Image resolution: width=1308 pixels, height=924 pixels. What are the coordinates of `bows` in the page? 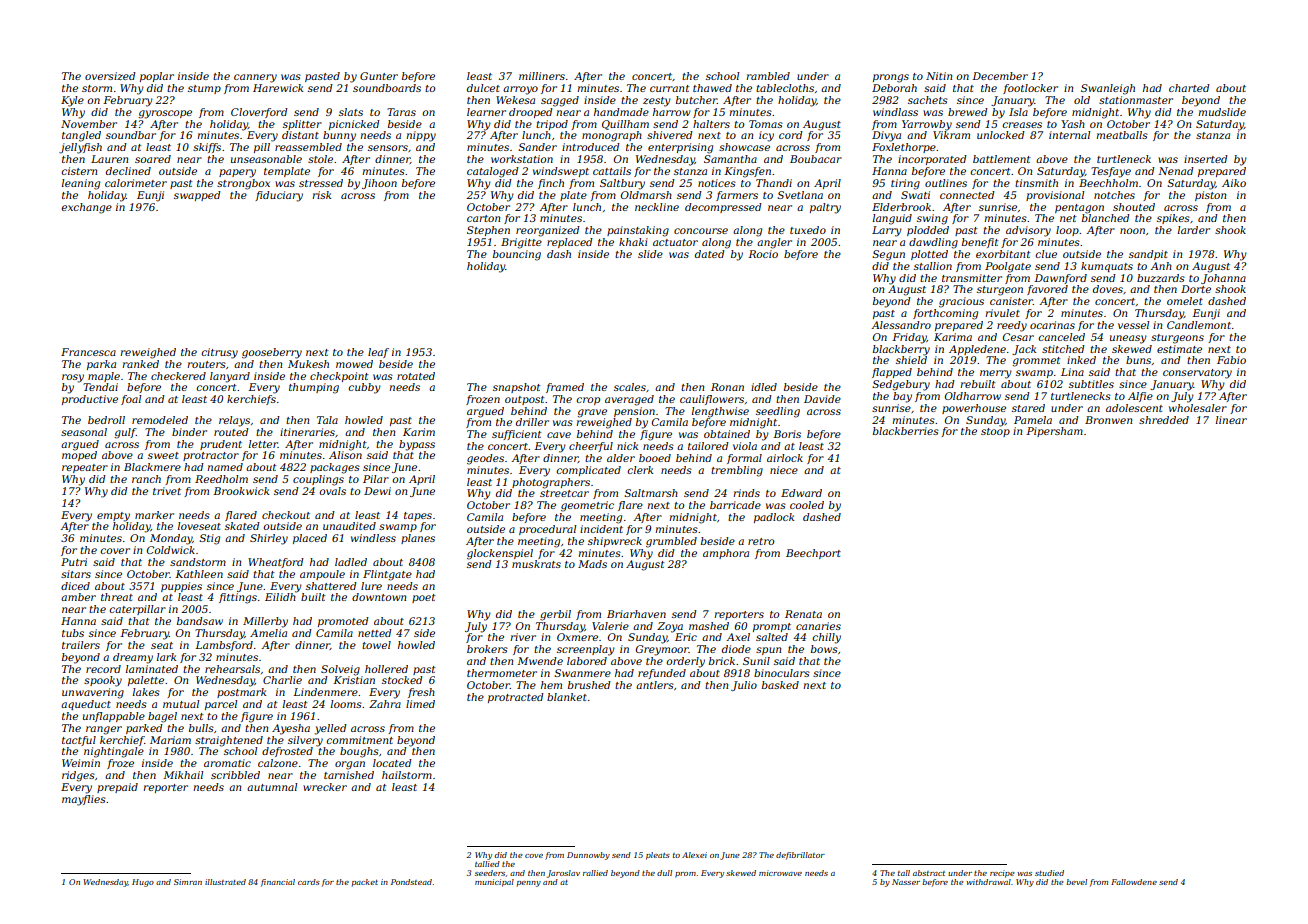 It's located at (824, 649).
